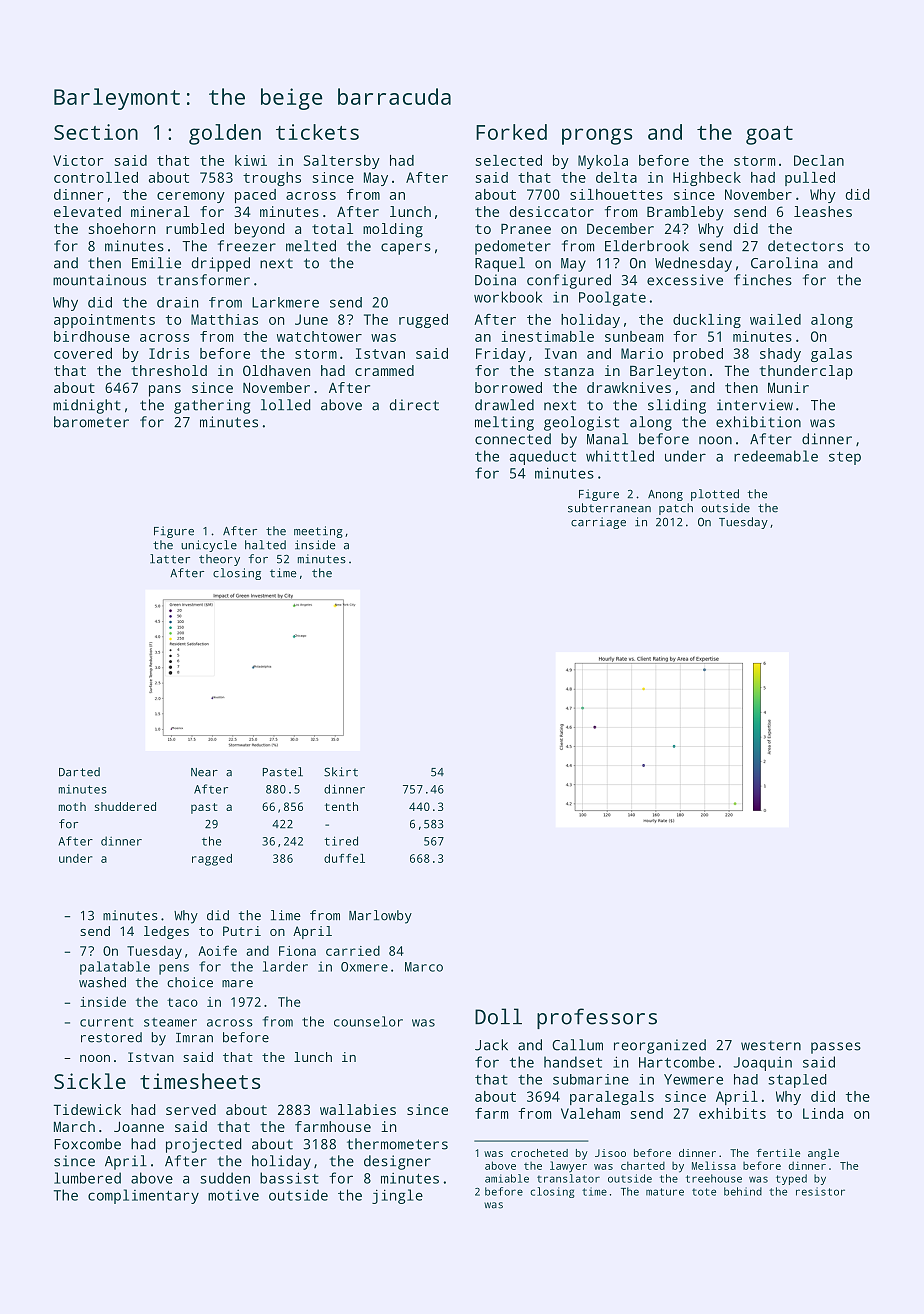  What do you see at coordinates (169, 370) in the screenshot?
I see `threshold` at bounding box center [169, 370].
